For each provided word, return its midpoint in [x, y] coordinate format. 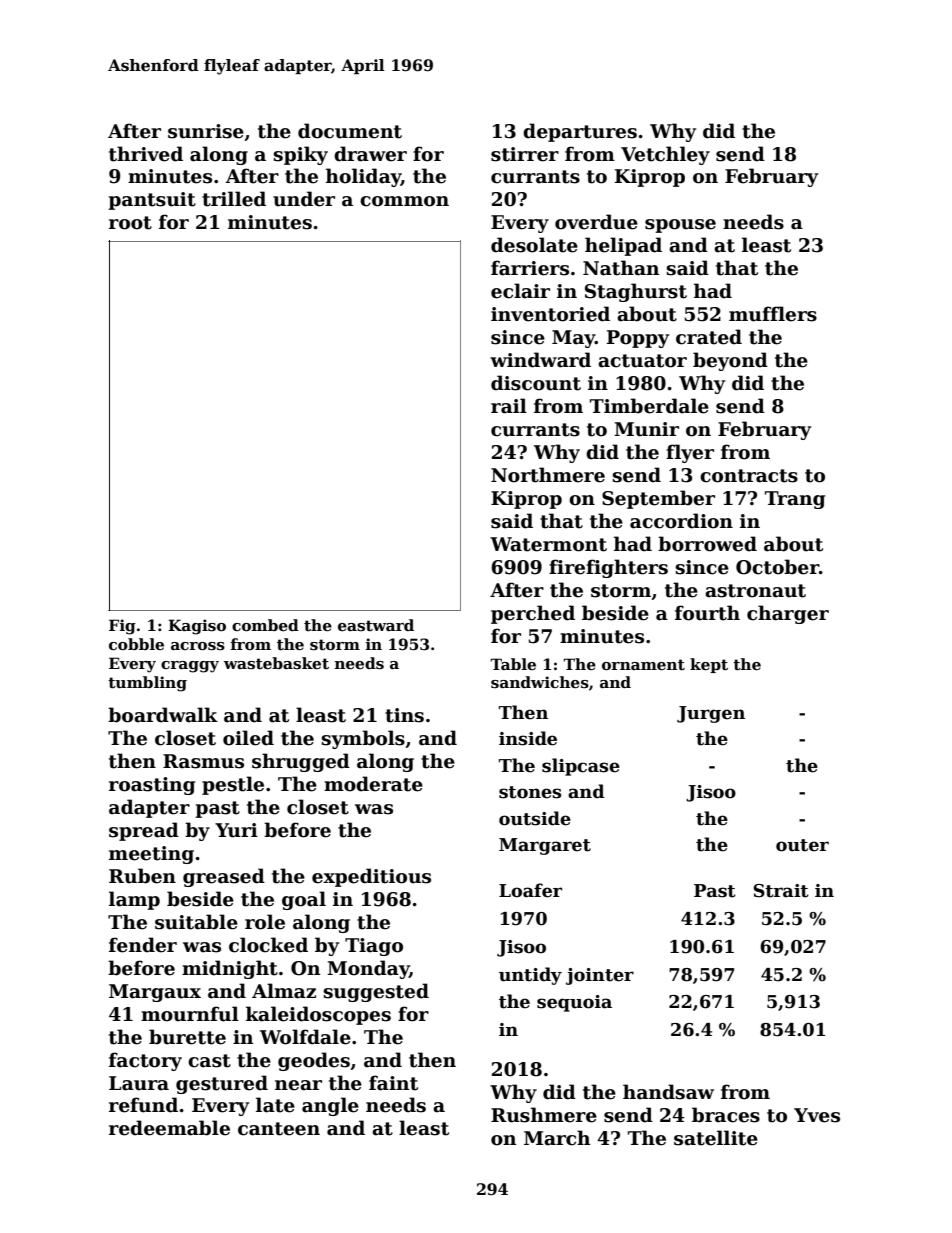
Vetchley [665, 155]
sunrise [206, 131]
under [304, 199]
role [265, 922]
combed [265, 625]
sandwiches [540, 682]
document [350, 131]
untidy [530, 976]
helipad [623, 246]
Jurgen [711, 714]
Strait [781, 891]
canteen [279, 1129]
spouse [680, 226]
